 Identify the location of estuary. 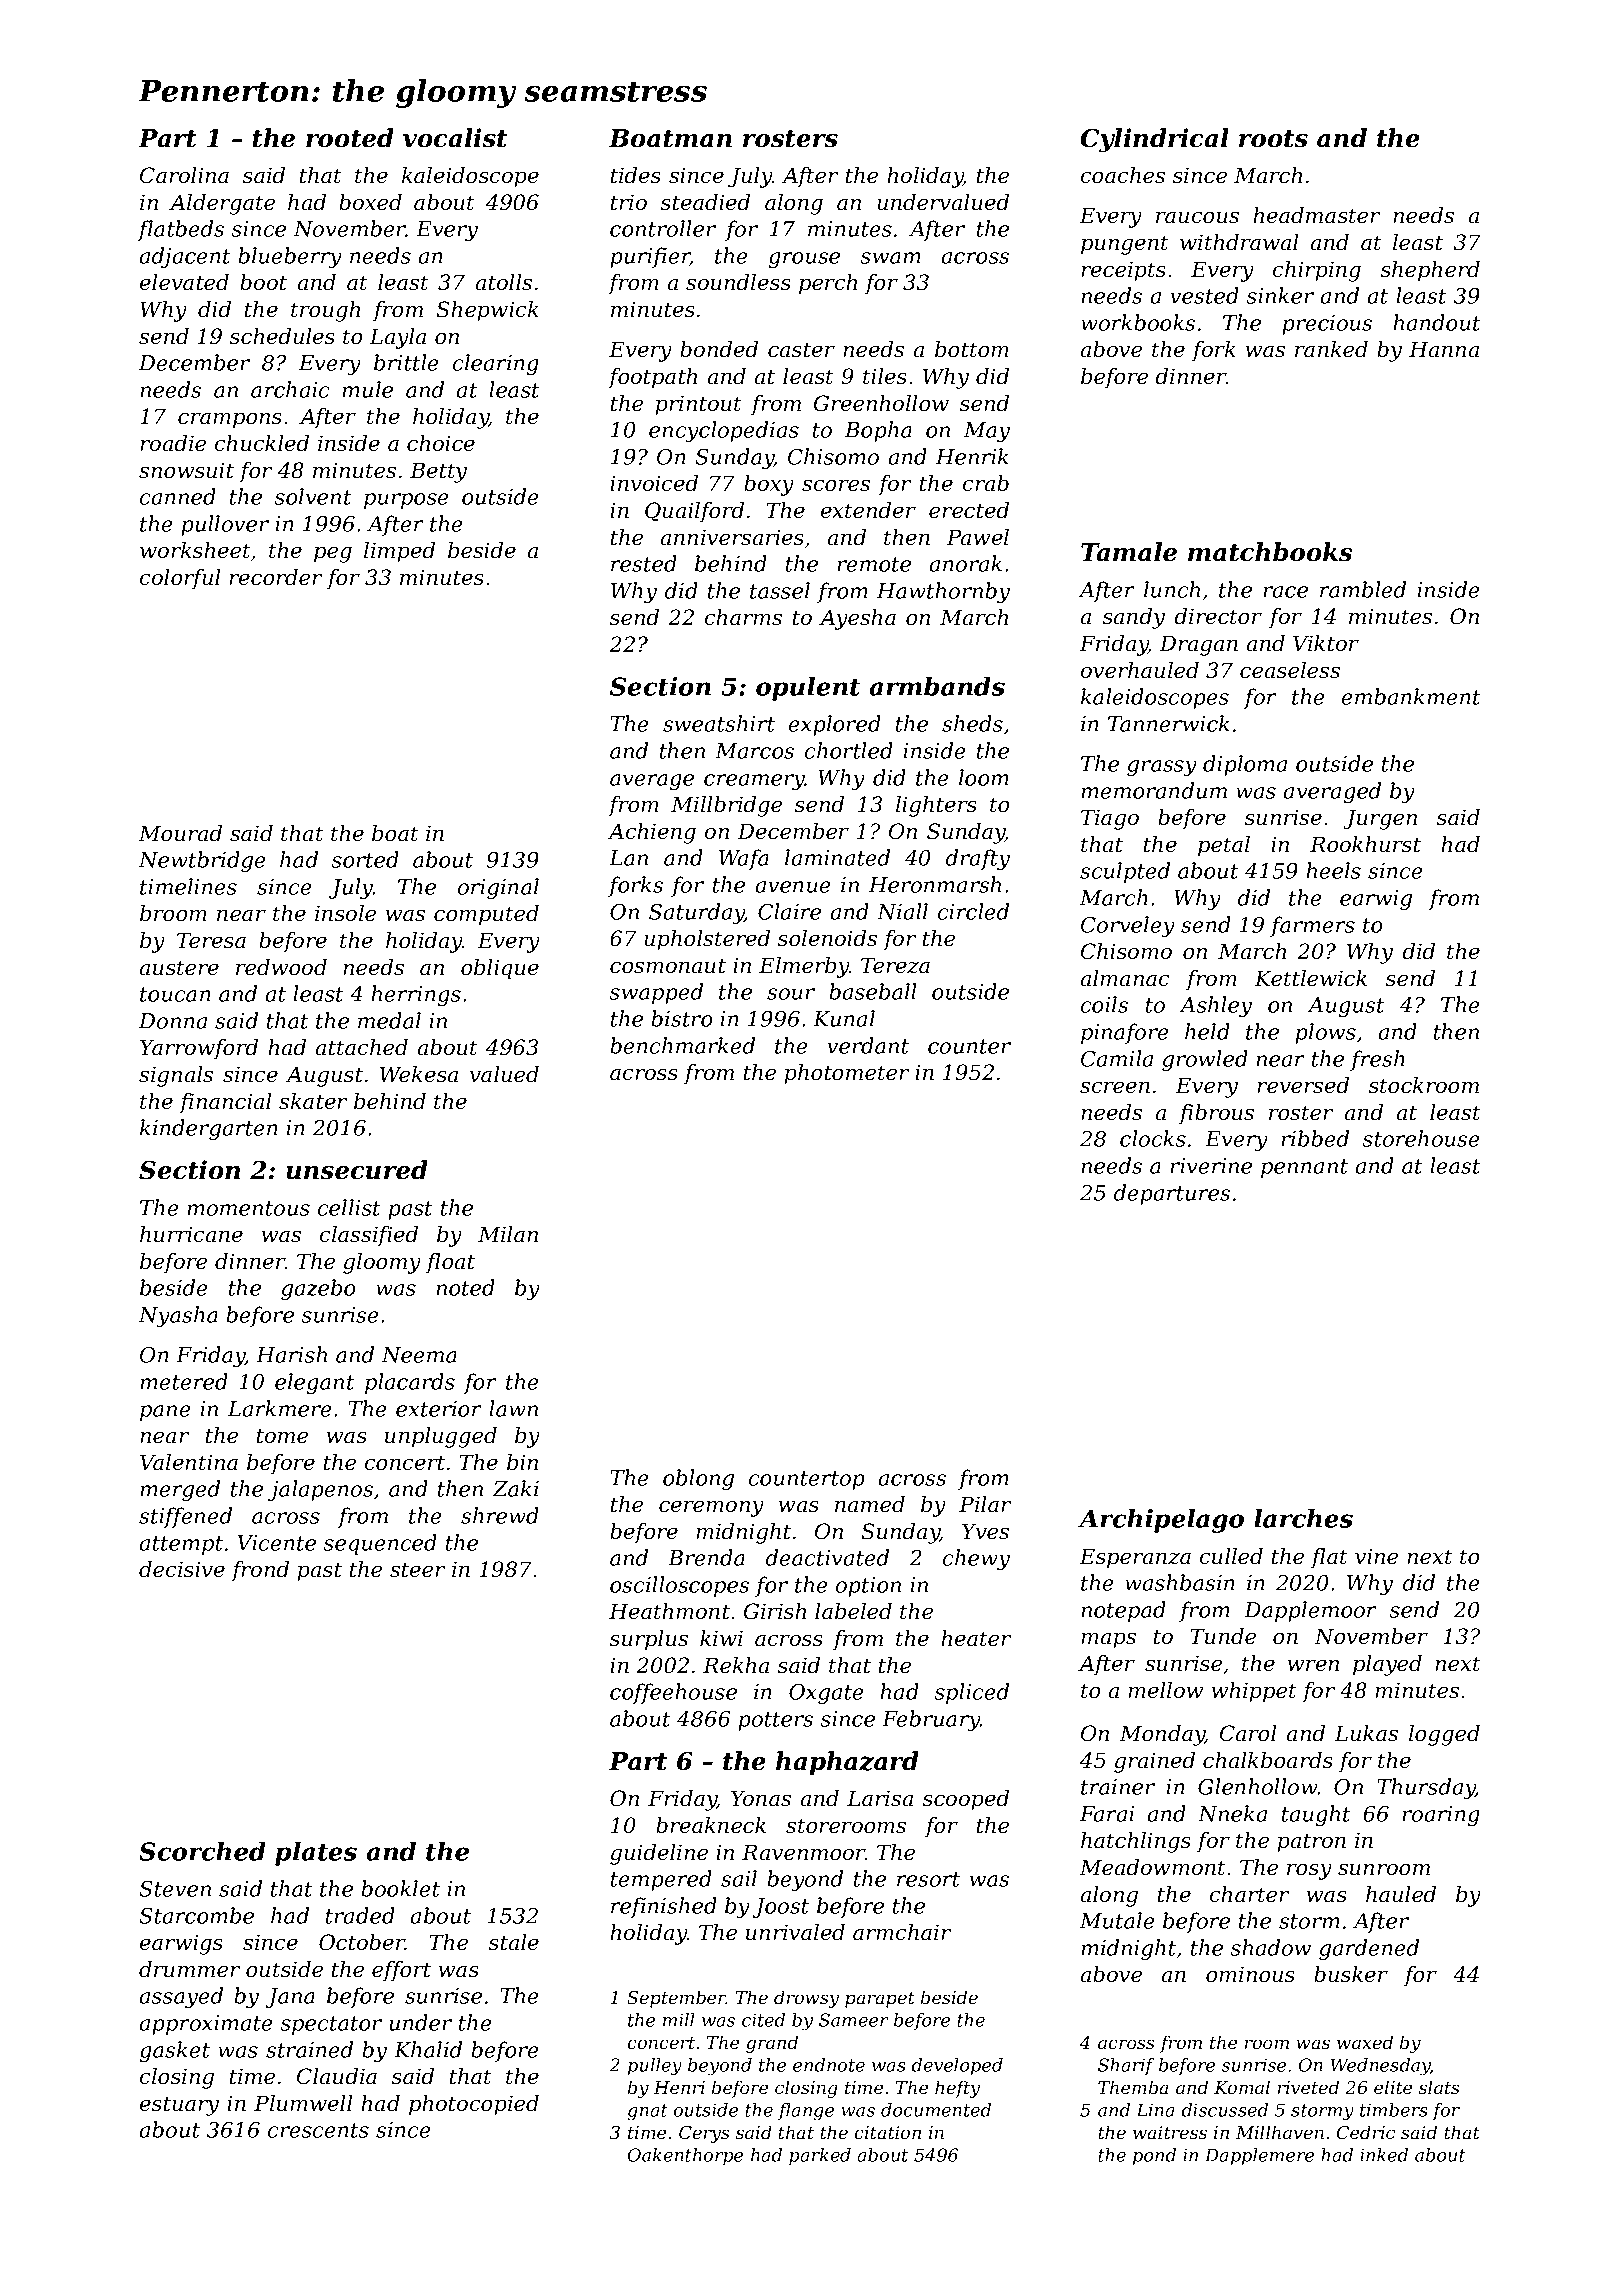
(179, 2106).
